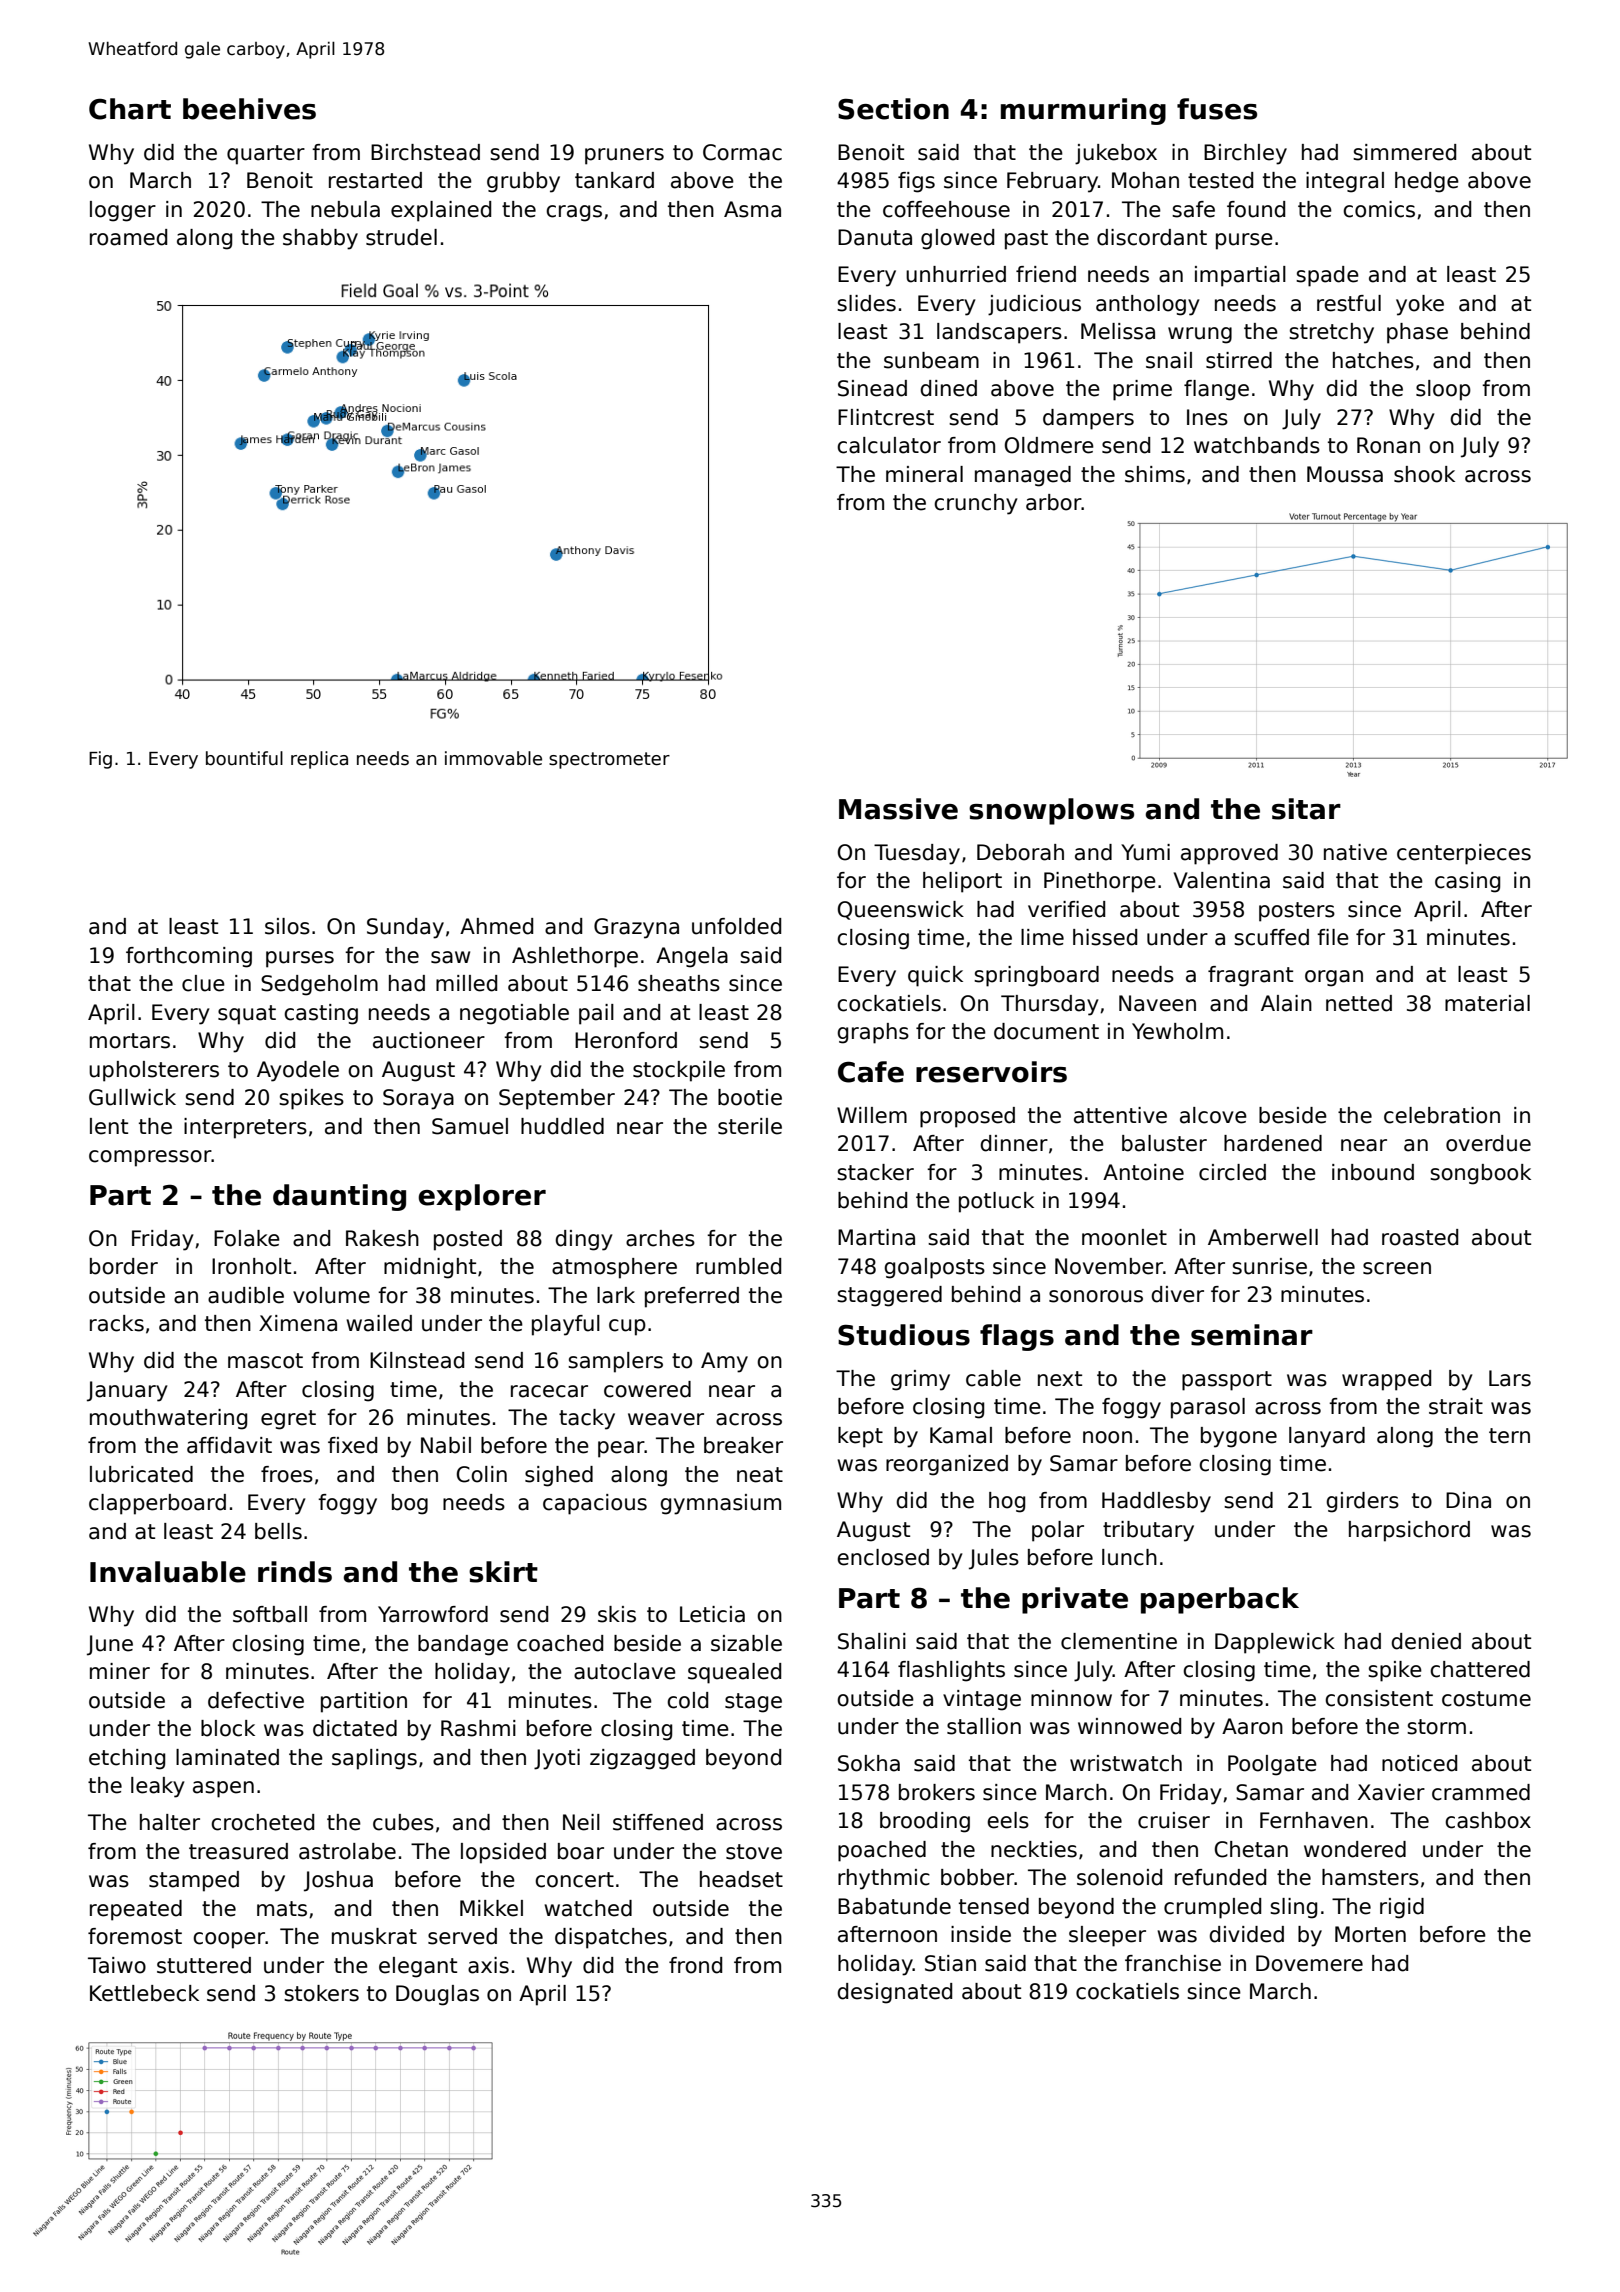 The height and width of the document is (2292, 1620). Describe the element at coordinates (128, 237) in the document. I see `roamed` at that location.
